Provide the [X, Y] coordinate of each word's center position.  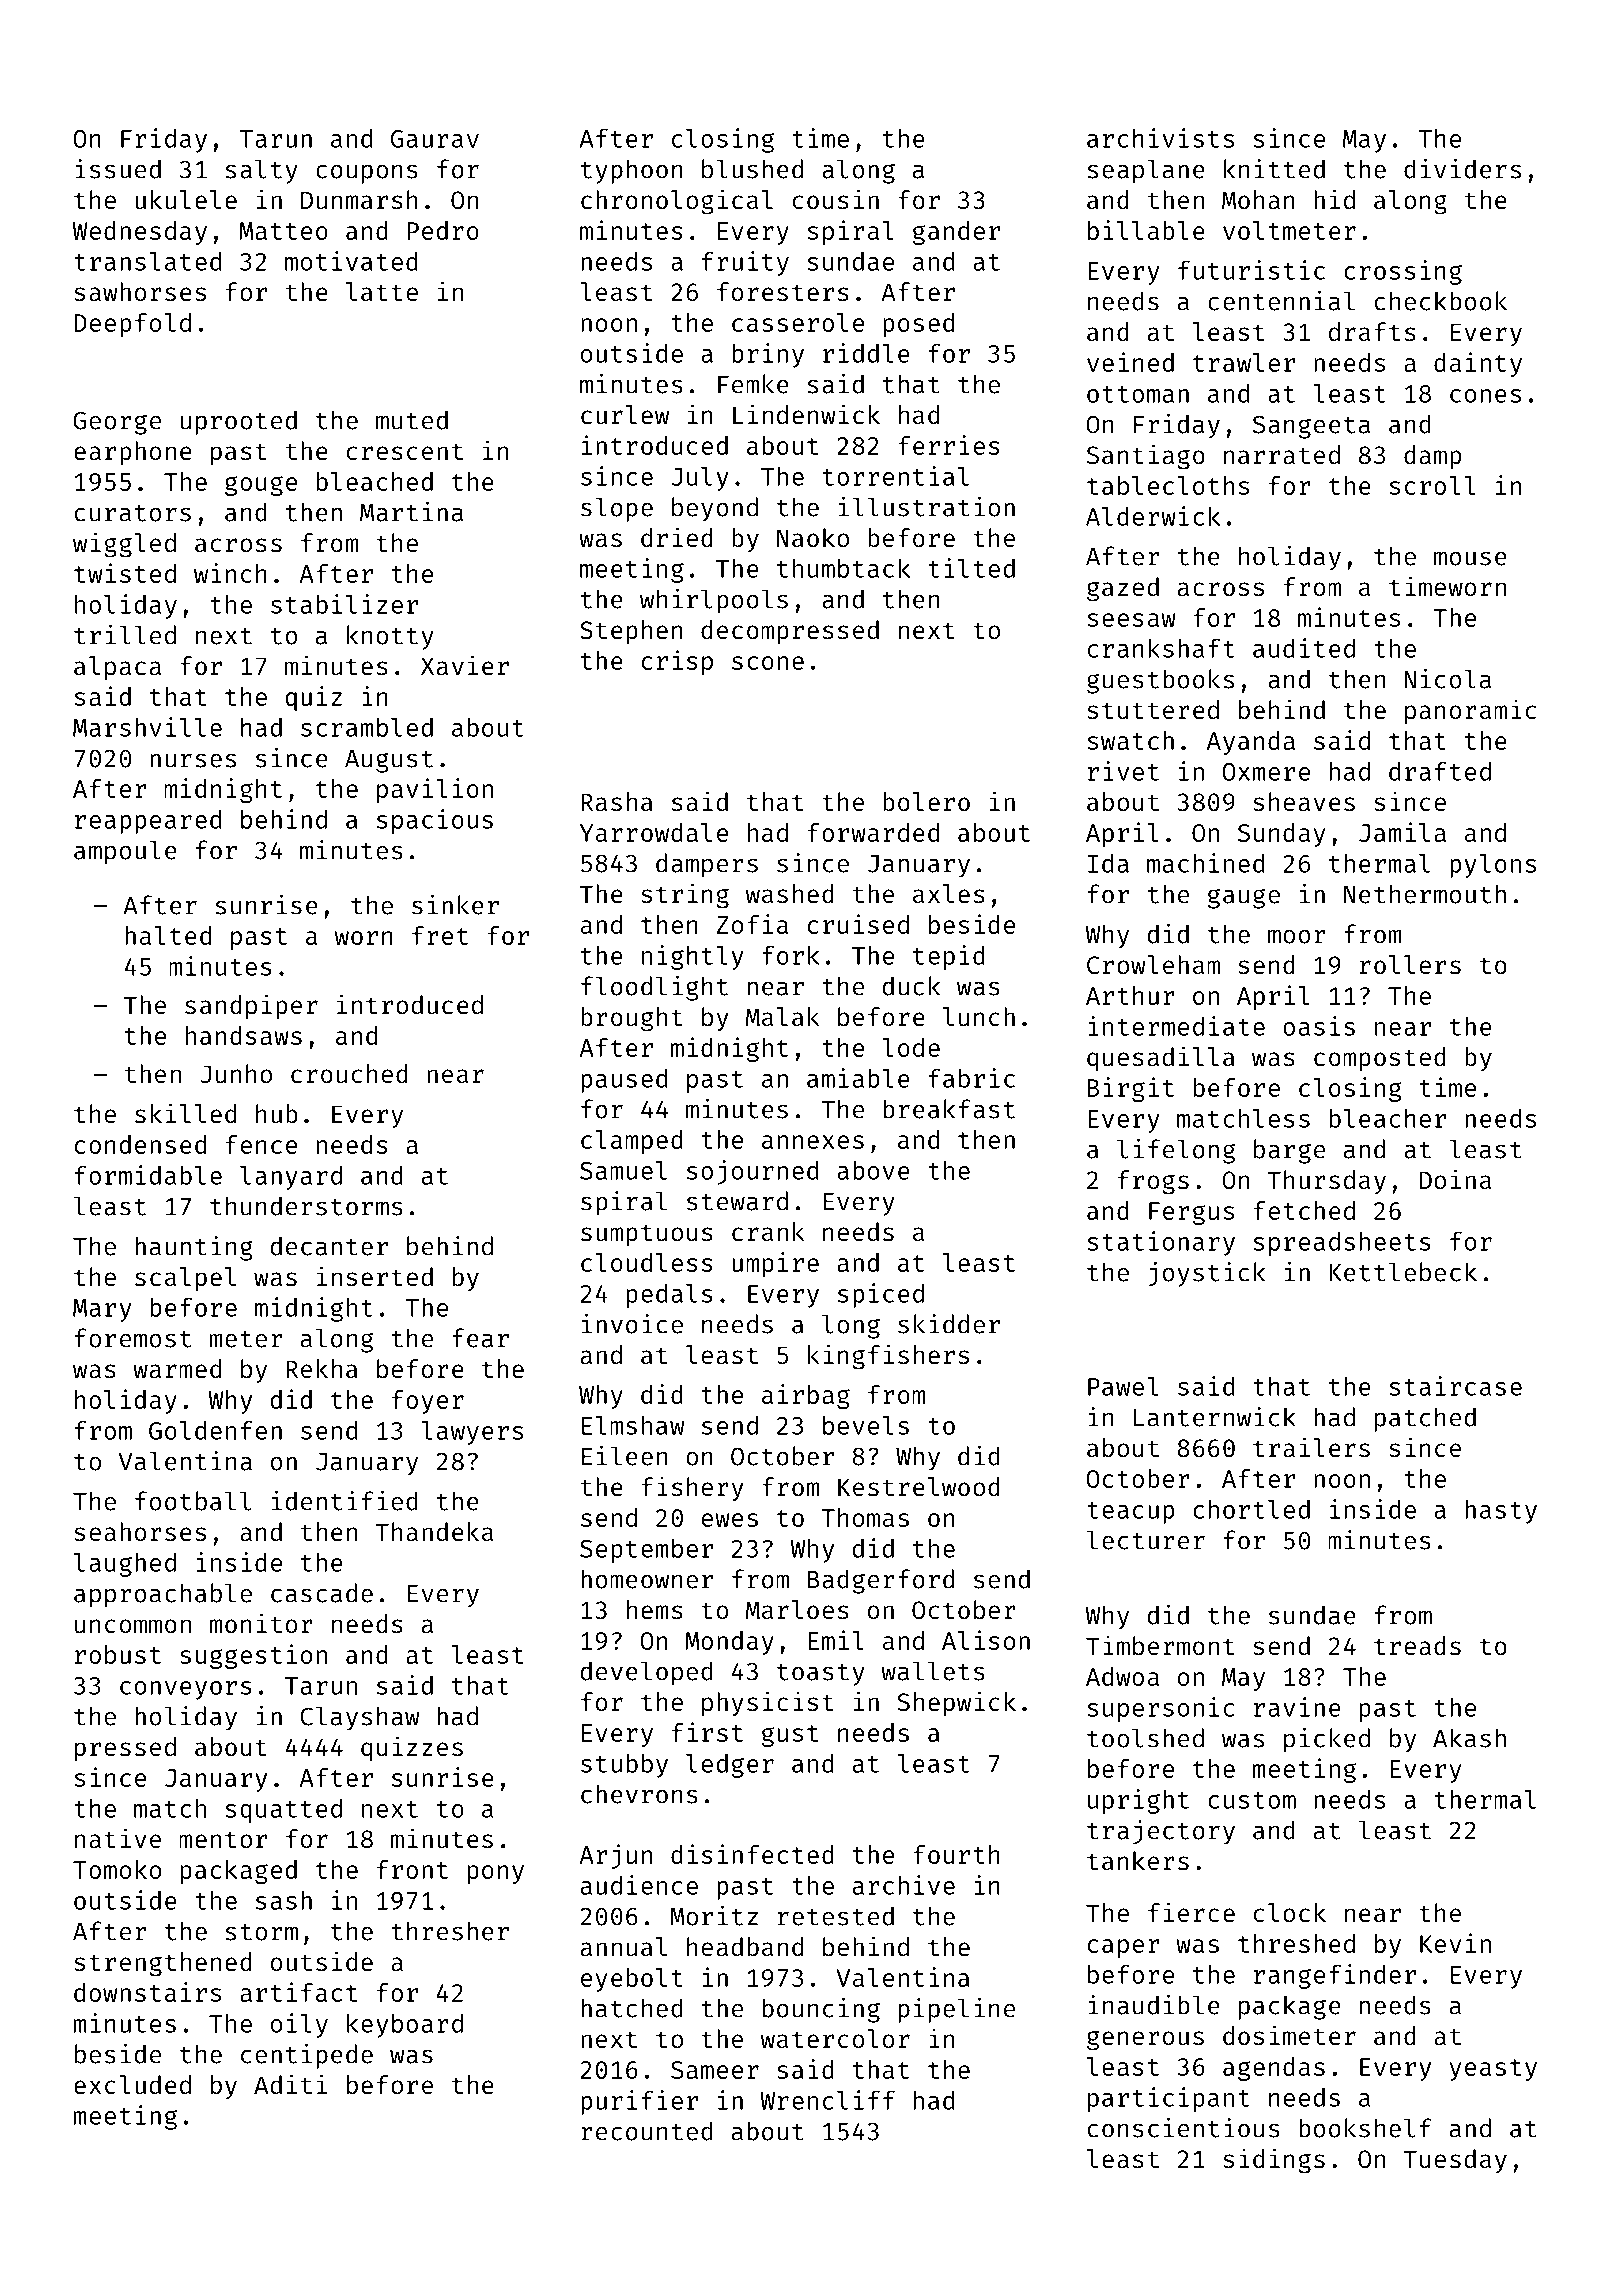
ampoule [125, 852]
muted [412, 420]
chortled [1251, 1509]
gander [956, 233]
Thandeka [434, 1532]
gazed [1123, 589]
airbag [806, 1396]
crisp [677, 662]
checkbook [1441, 301]
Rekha [322, 1369]
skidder [949, 1324]
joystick [1206, 1274]
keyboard [405, 2025]
